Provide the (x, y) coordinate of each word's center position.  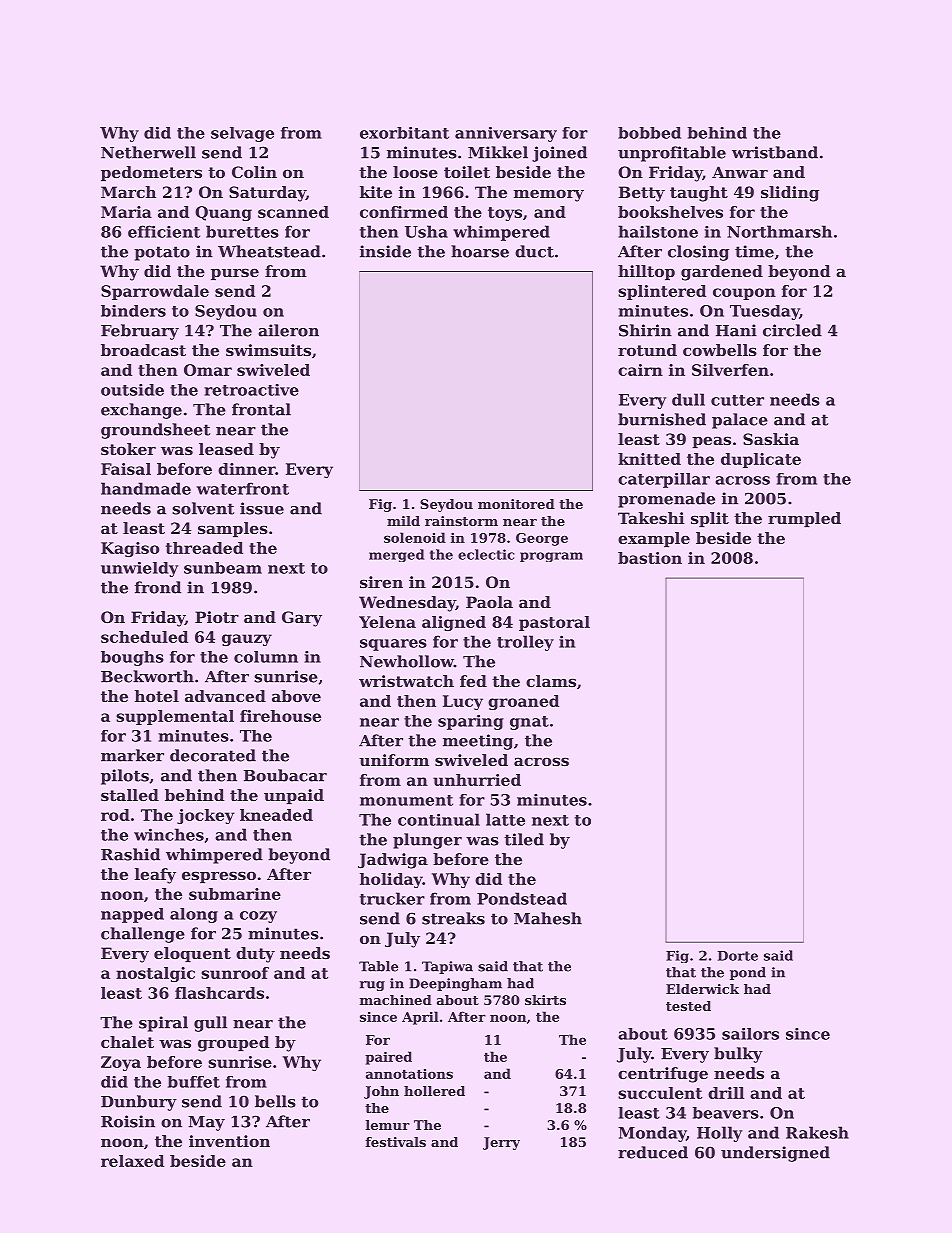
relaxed (132, 1161)
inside (385, 251)
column (266, 657)
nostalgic (155, 974)
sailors (750, 1034)
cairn (640, 370)
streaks (453, 918)
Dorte (738, 956)
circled (792, 330)
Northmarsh (779, 231)
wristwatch (406, 681)
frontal (261, 409)
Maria (126, 212)
